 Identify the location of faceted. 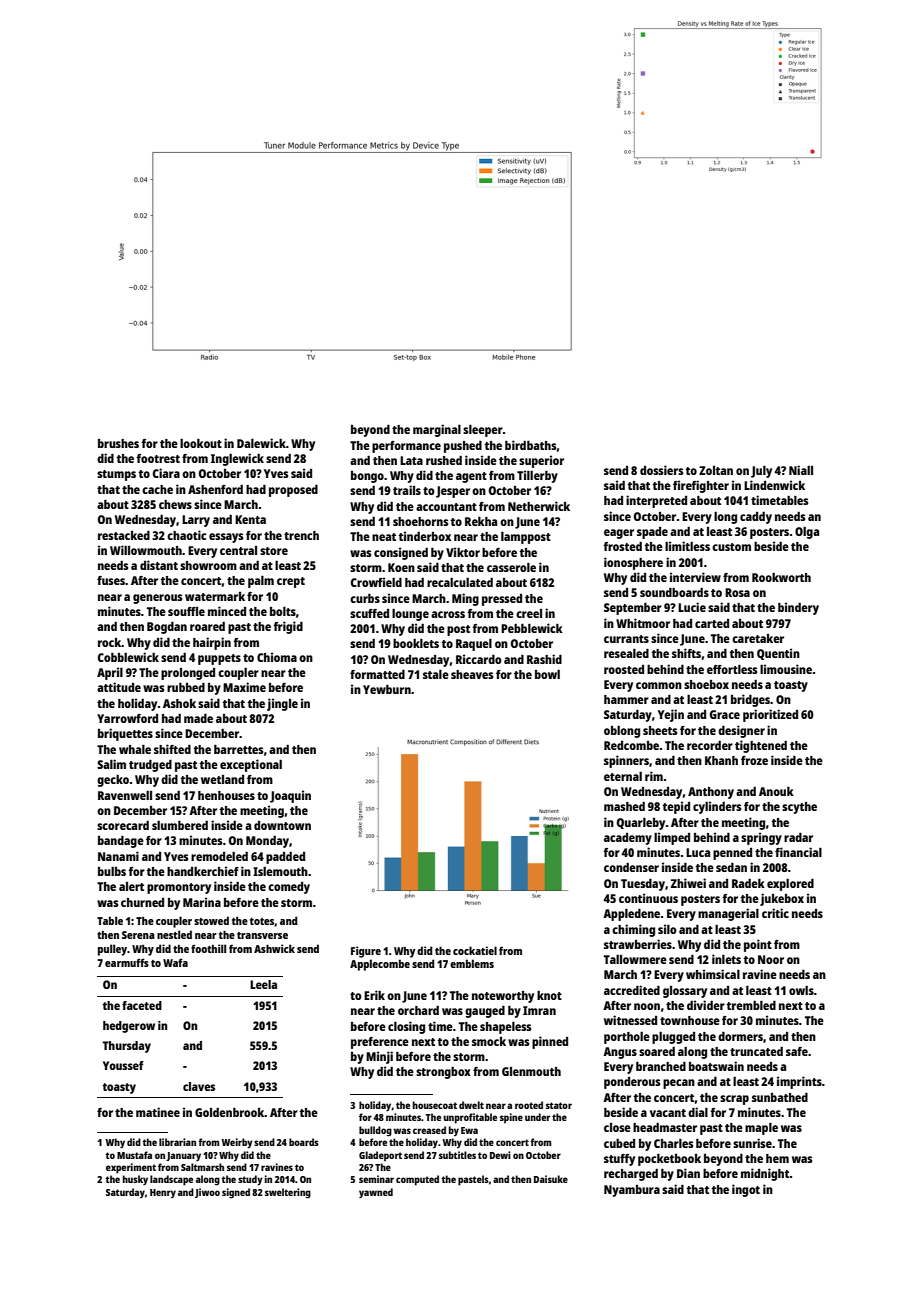
(142, 1005).
